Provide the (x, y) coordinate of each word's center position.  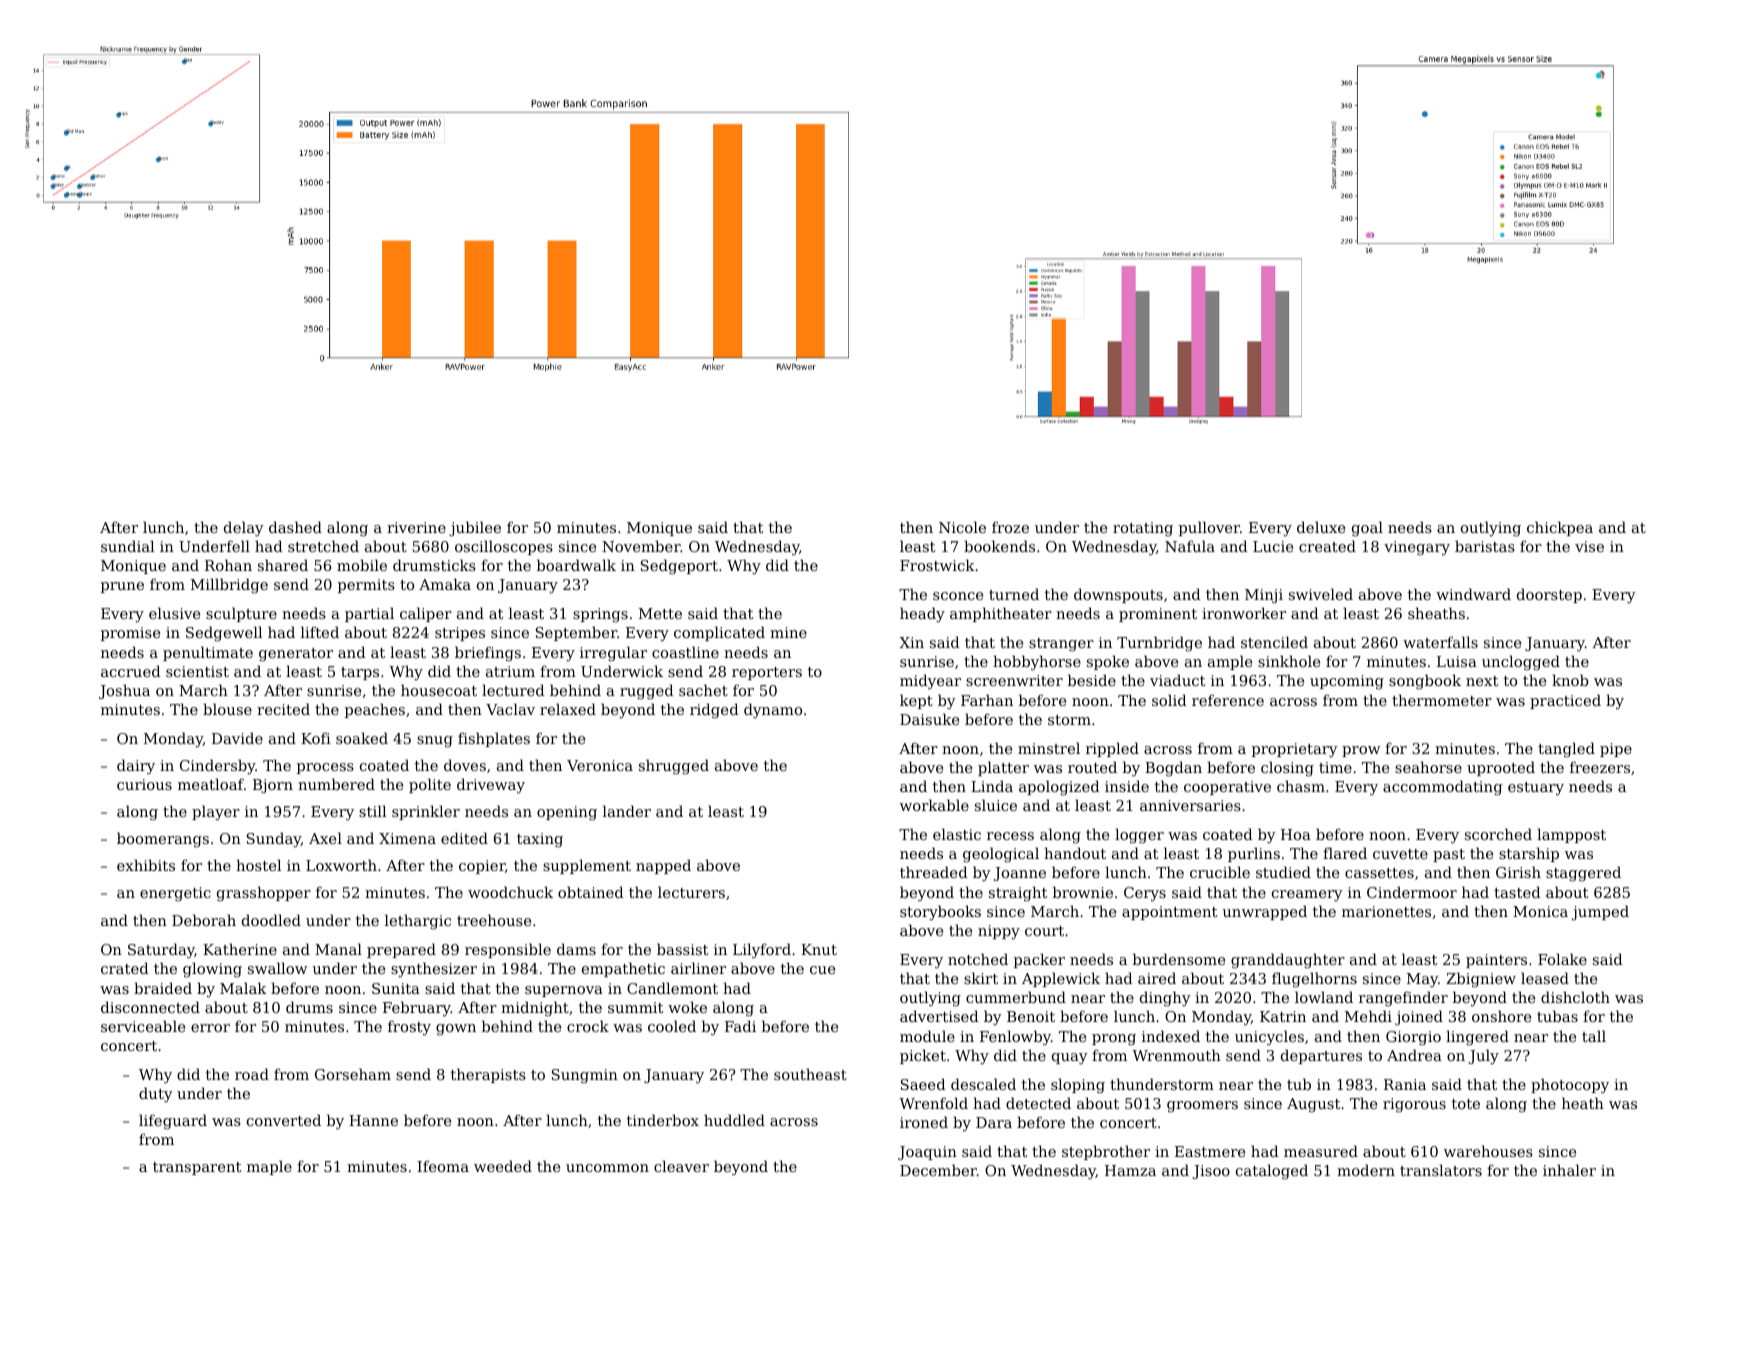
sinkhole (1289, 661)
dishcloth (1575, 997)
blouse (227, 709)
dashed (295, 527)
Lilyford (762, 951)
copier (482, 867)
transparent (197, 1168)
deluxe (1321, 527)
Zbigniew (1481, 980)
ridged (714, 711)
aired (1157, 978)
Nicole (962, 527)
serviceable (143, 1026)
